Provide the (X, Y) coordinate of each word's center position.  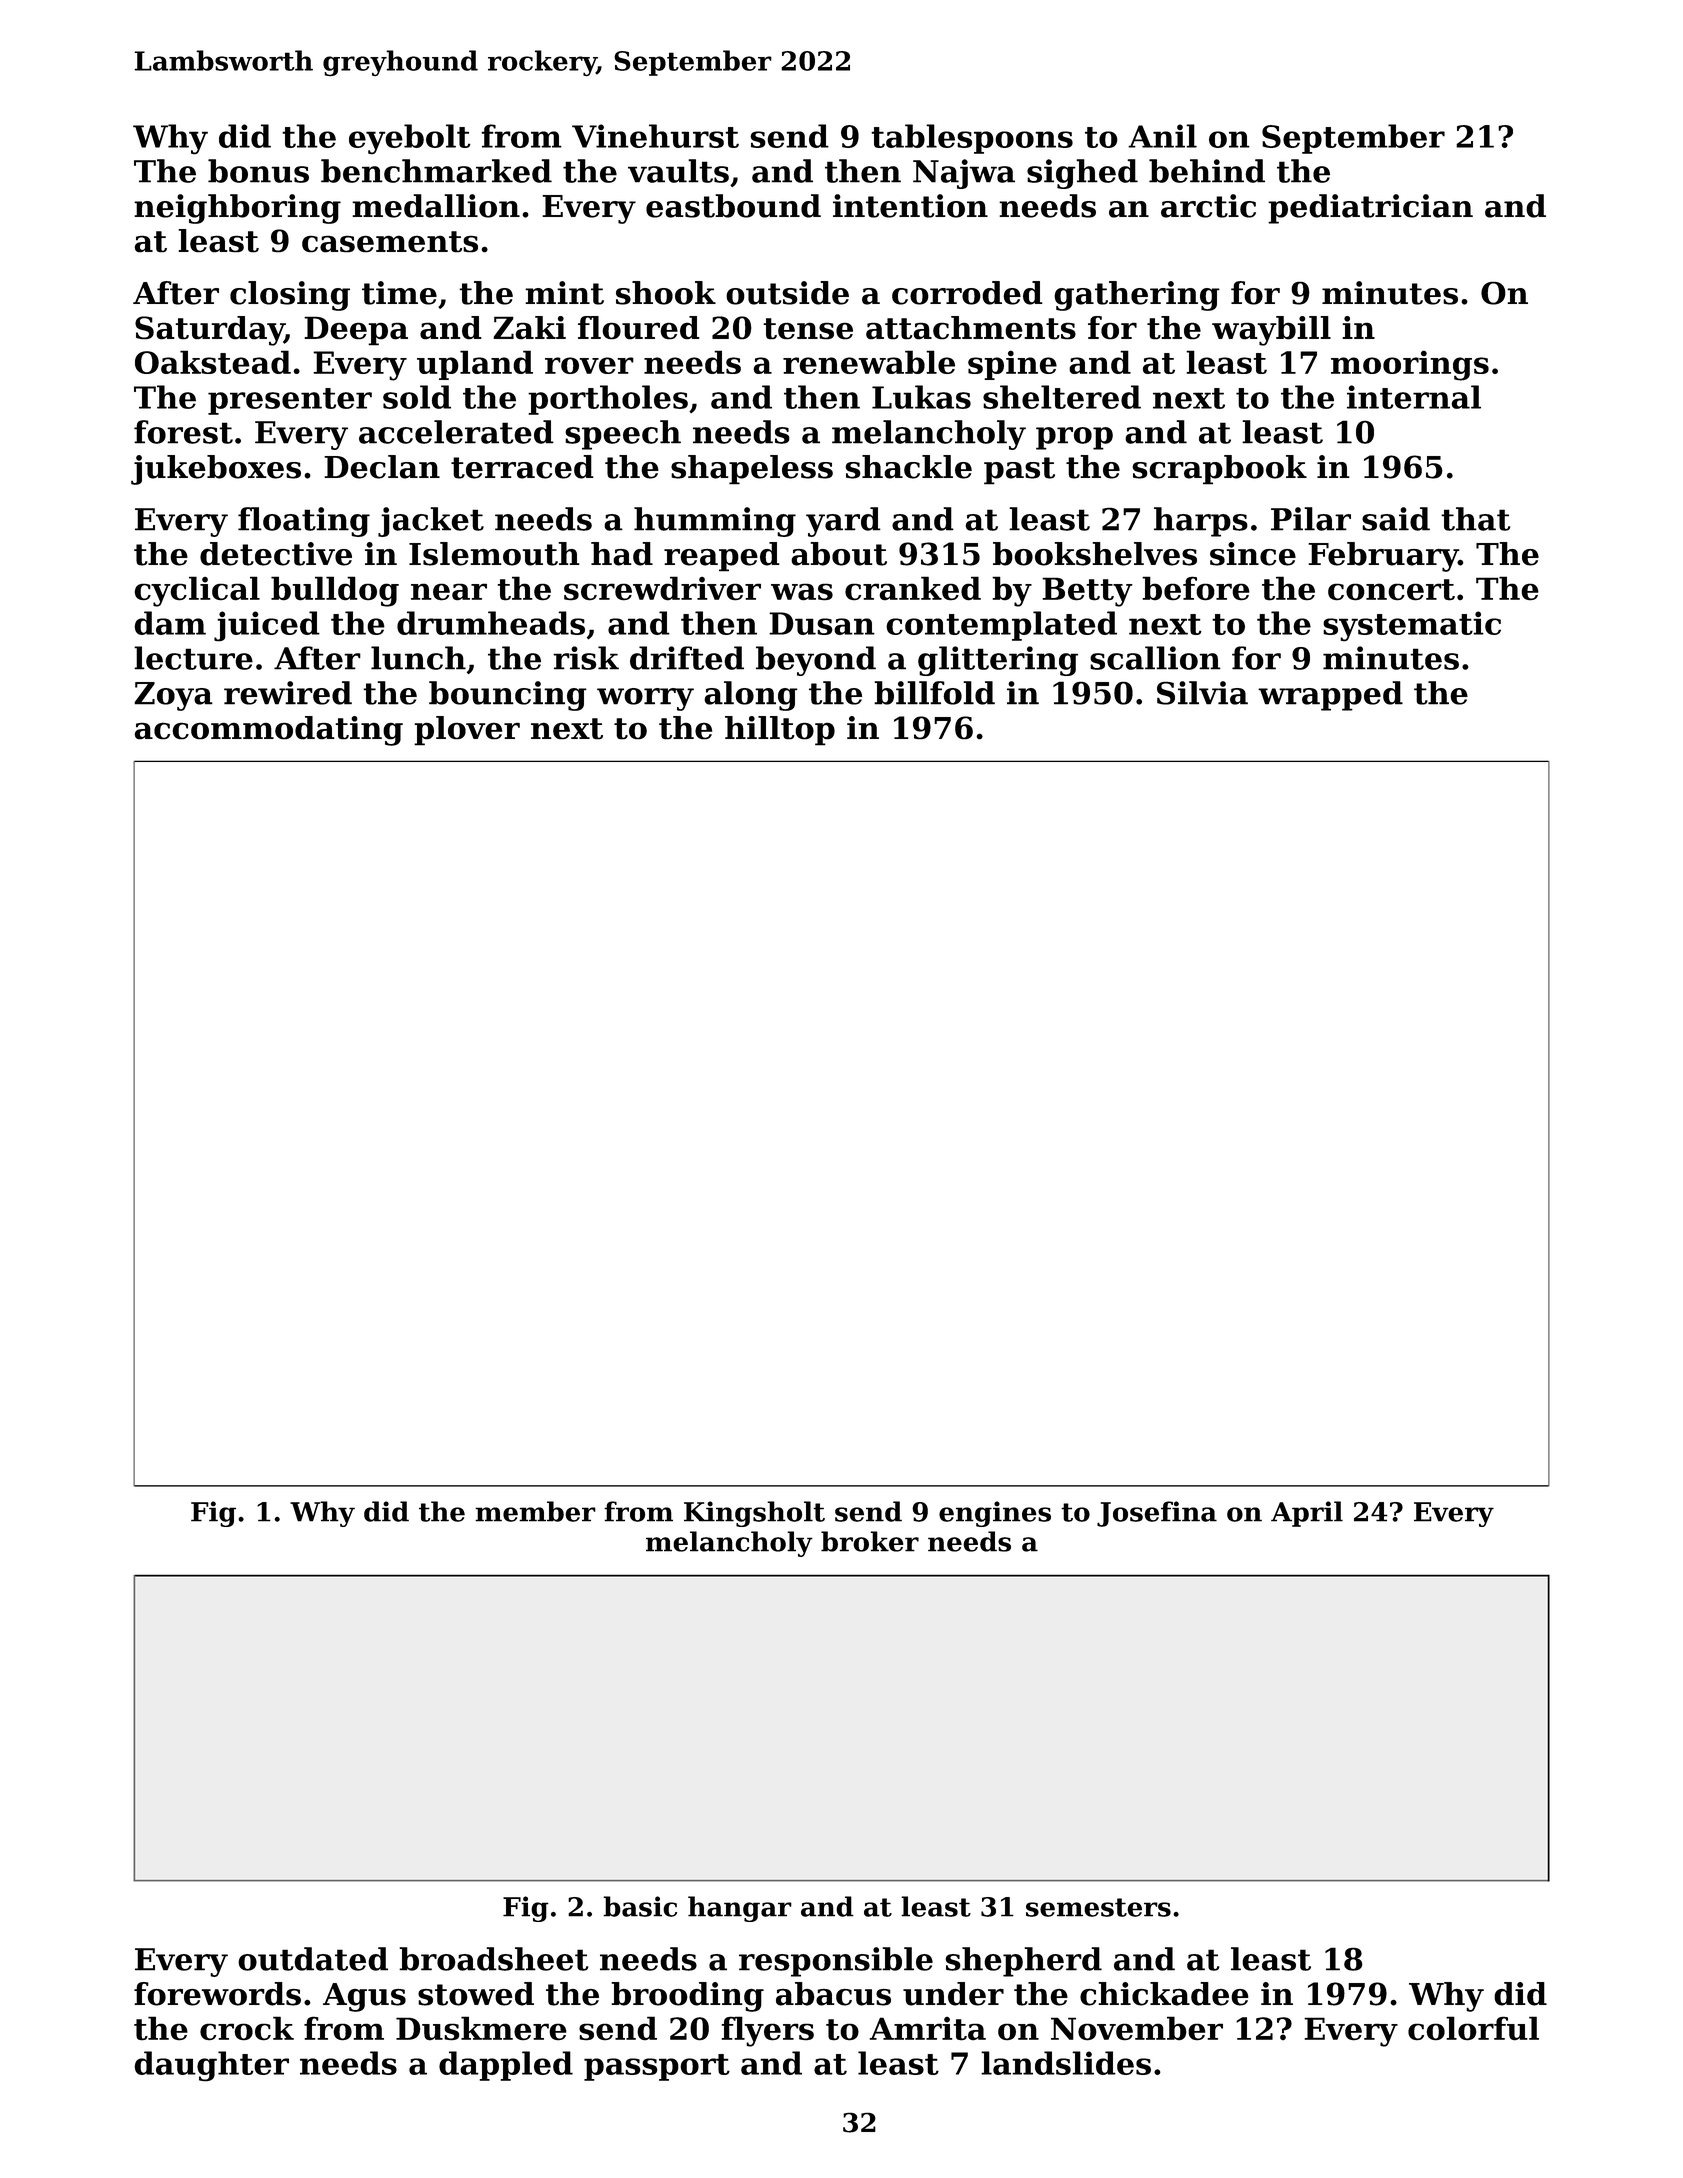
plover (467, 731)
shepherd (1023, 1962)
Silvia (1202, 693)
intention (910, 206)
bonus (258, 171)
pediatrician (1370, 209)
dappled (506, 2066)
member (535, 1511)
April (1307, 1514)
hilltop (780, 731)
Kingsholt (754, 1514)
